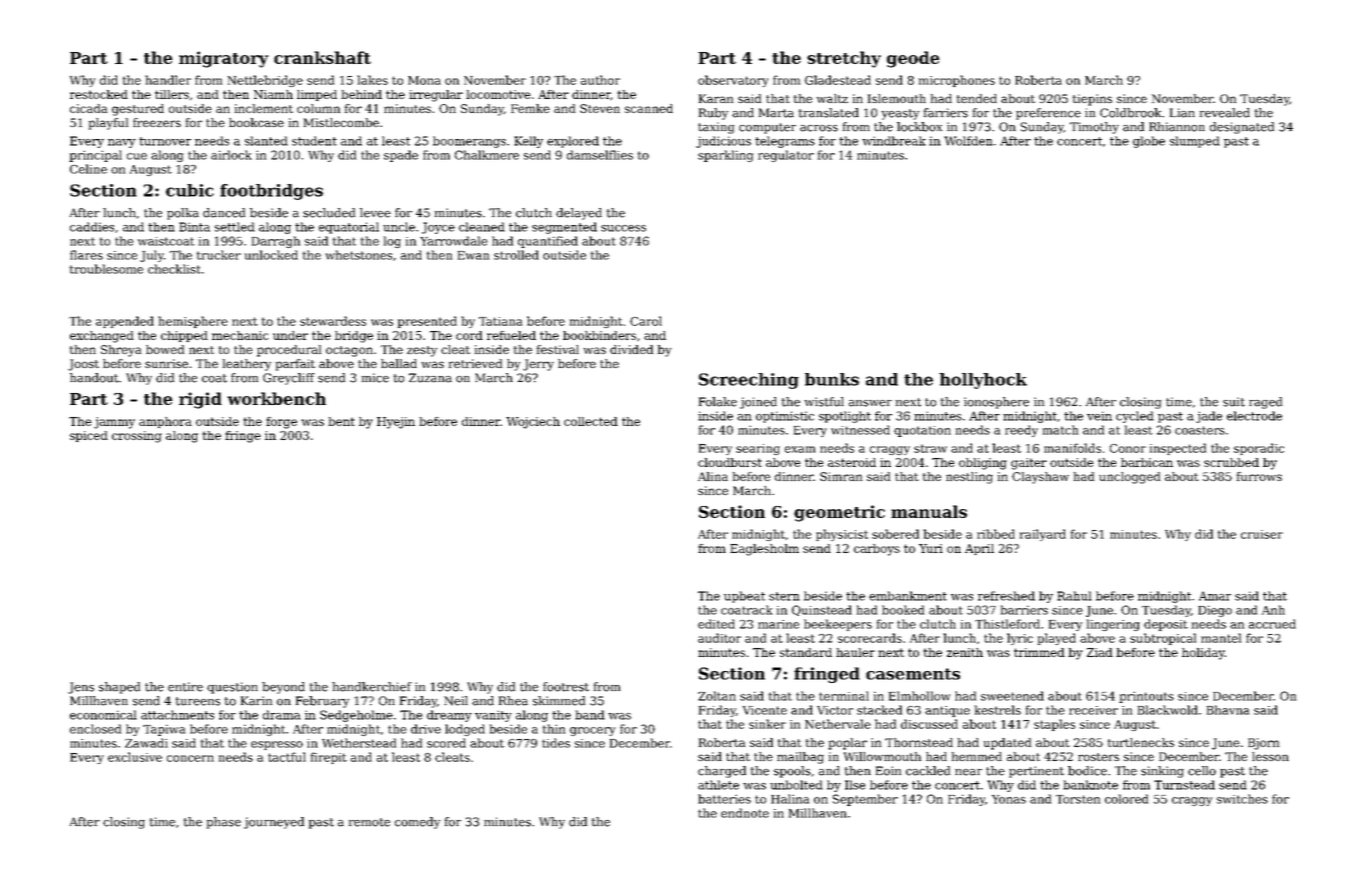  Describe the element at coordinates (922, 431) in the screenshot. I see `quotation` at that location.
